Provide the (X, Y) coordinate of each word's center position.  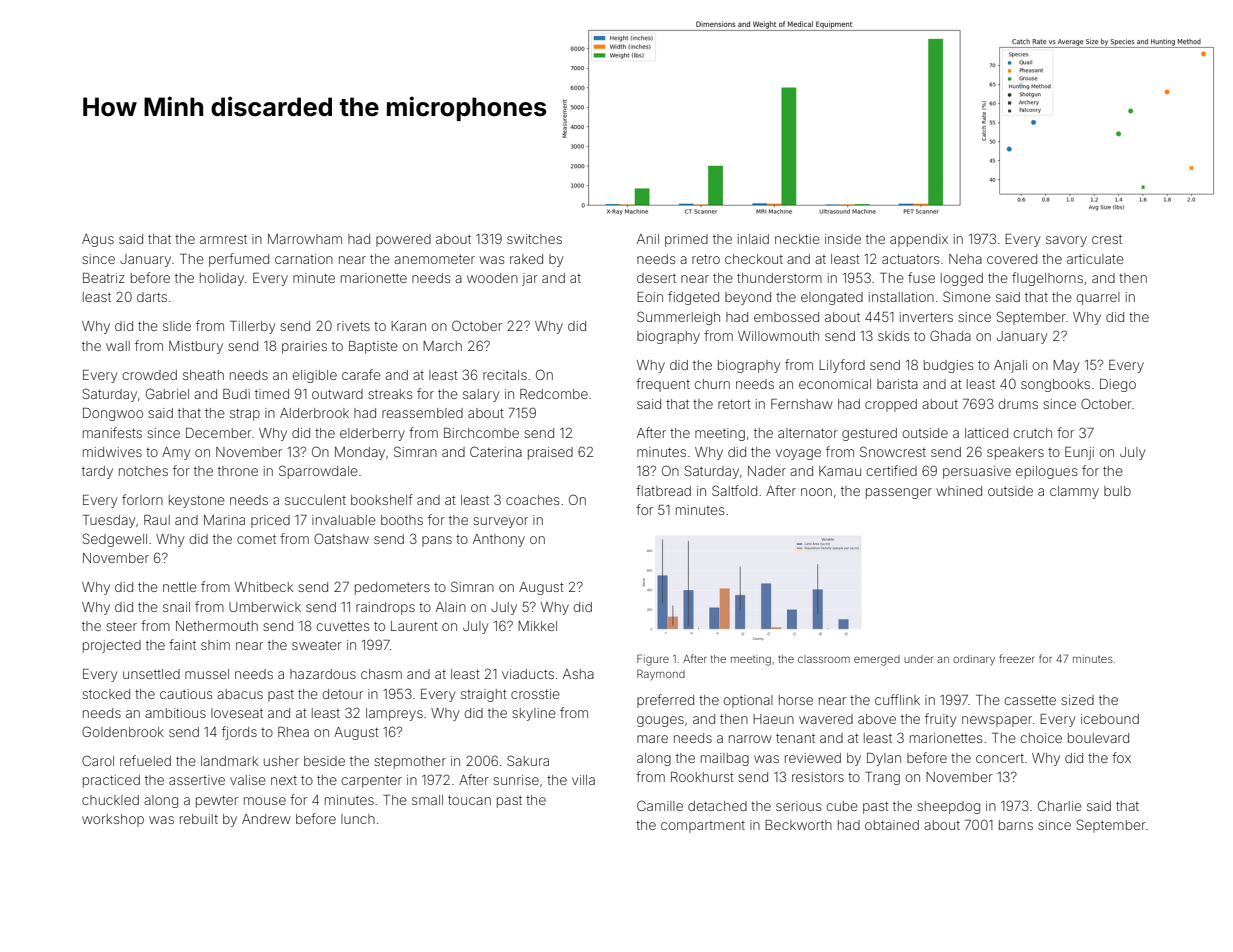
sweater (317, 645)
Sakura (528, 760)
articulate (1095, 259)
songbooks (1055, 385)
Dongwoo (113, 414)
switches (534, 239)
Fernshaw (802, 404)
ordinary (974, 660)
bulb (1117, 491)
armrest (223, 239)
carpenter (372, 782)
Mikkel (537, 626)
